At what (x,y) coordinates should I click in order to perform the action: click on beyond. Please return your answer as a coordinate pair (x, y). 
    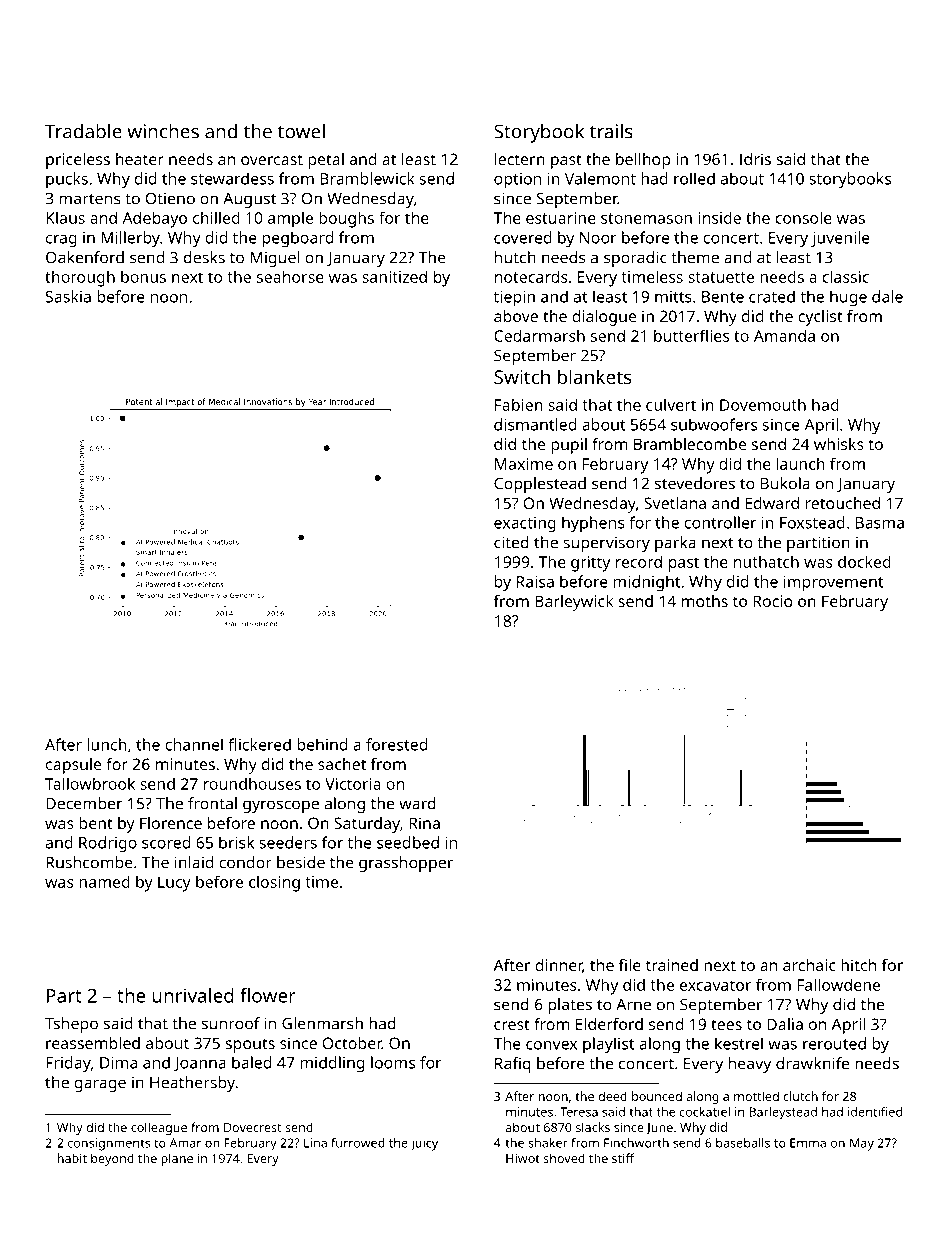
    Looking at the image, I should click on (112, 1159).
